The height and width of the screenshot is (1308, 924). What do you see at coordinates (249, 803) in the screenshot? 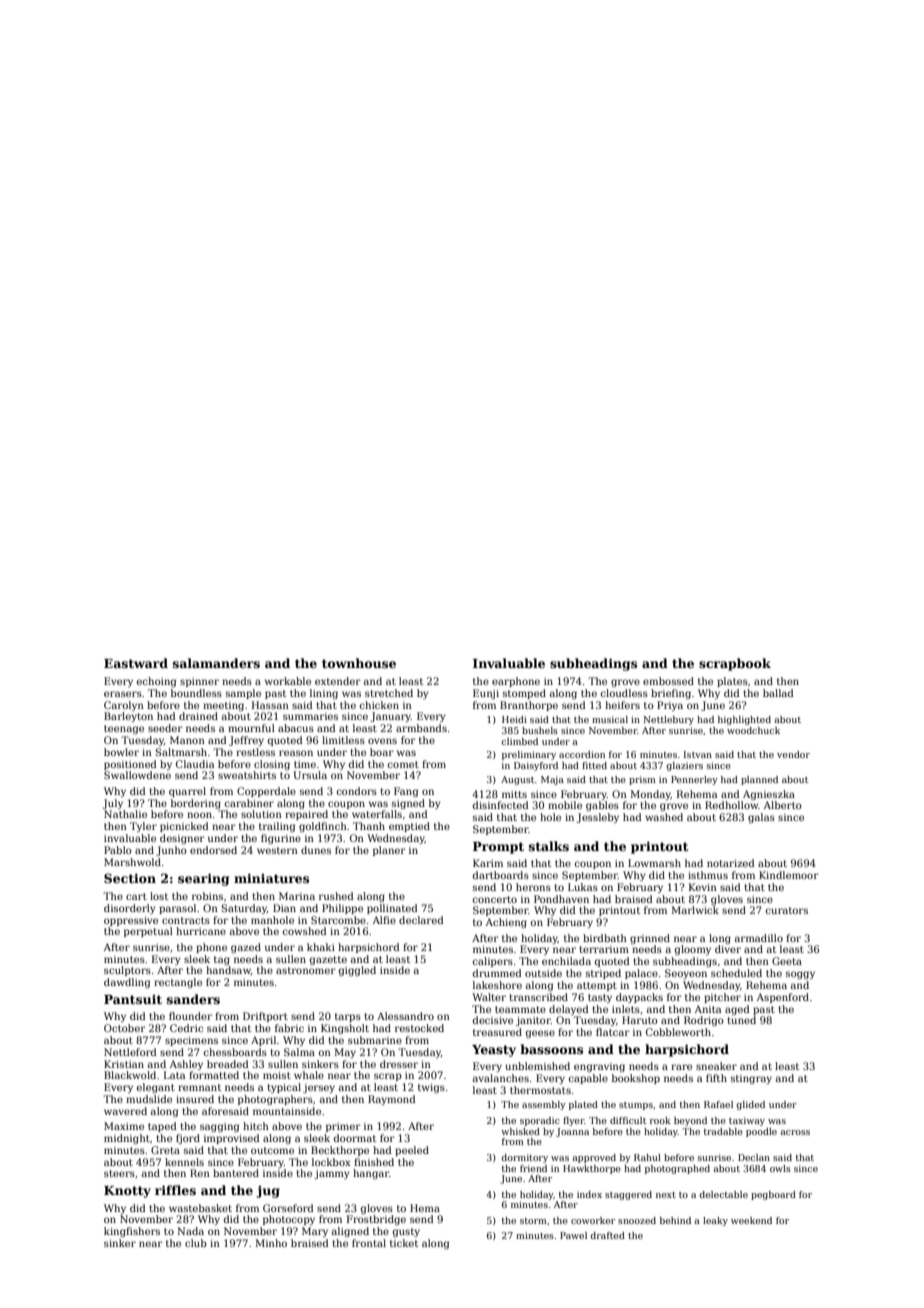
I see `carabiner` at bounding box center [249, 803].
